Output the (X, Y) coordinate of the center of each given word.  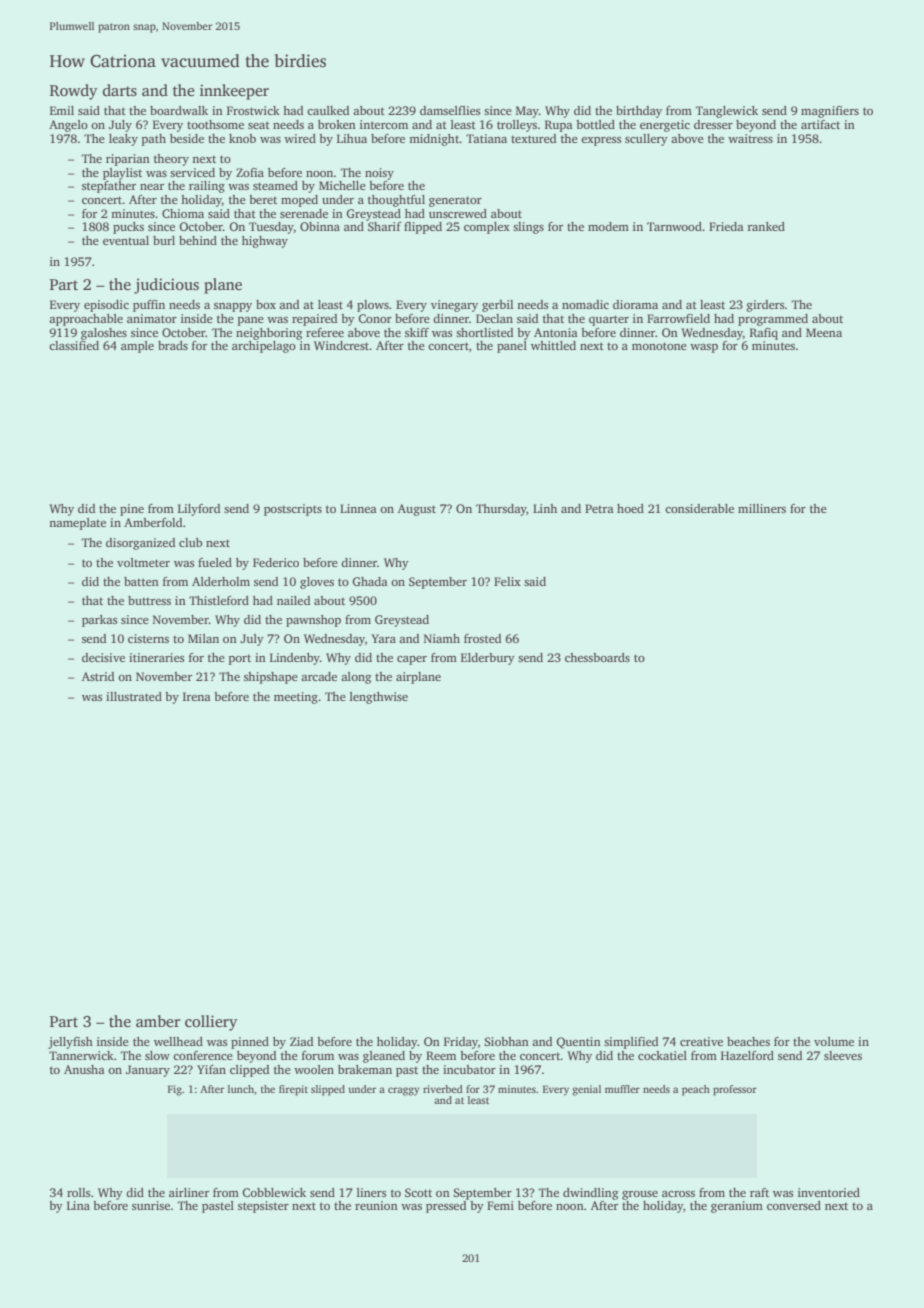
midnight (434, 140)
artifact (820, 124)
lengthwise (379, 698)
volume (834, 1041)
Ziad (301, 1041)
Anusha (84, 1069)
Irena (197, 696)
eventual (126, 240)
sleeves (843, 1055)
